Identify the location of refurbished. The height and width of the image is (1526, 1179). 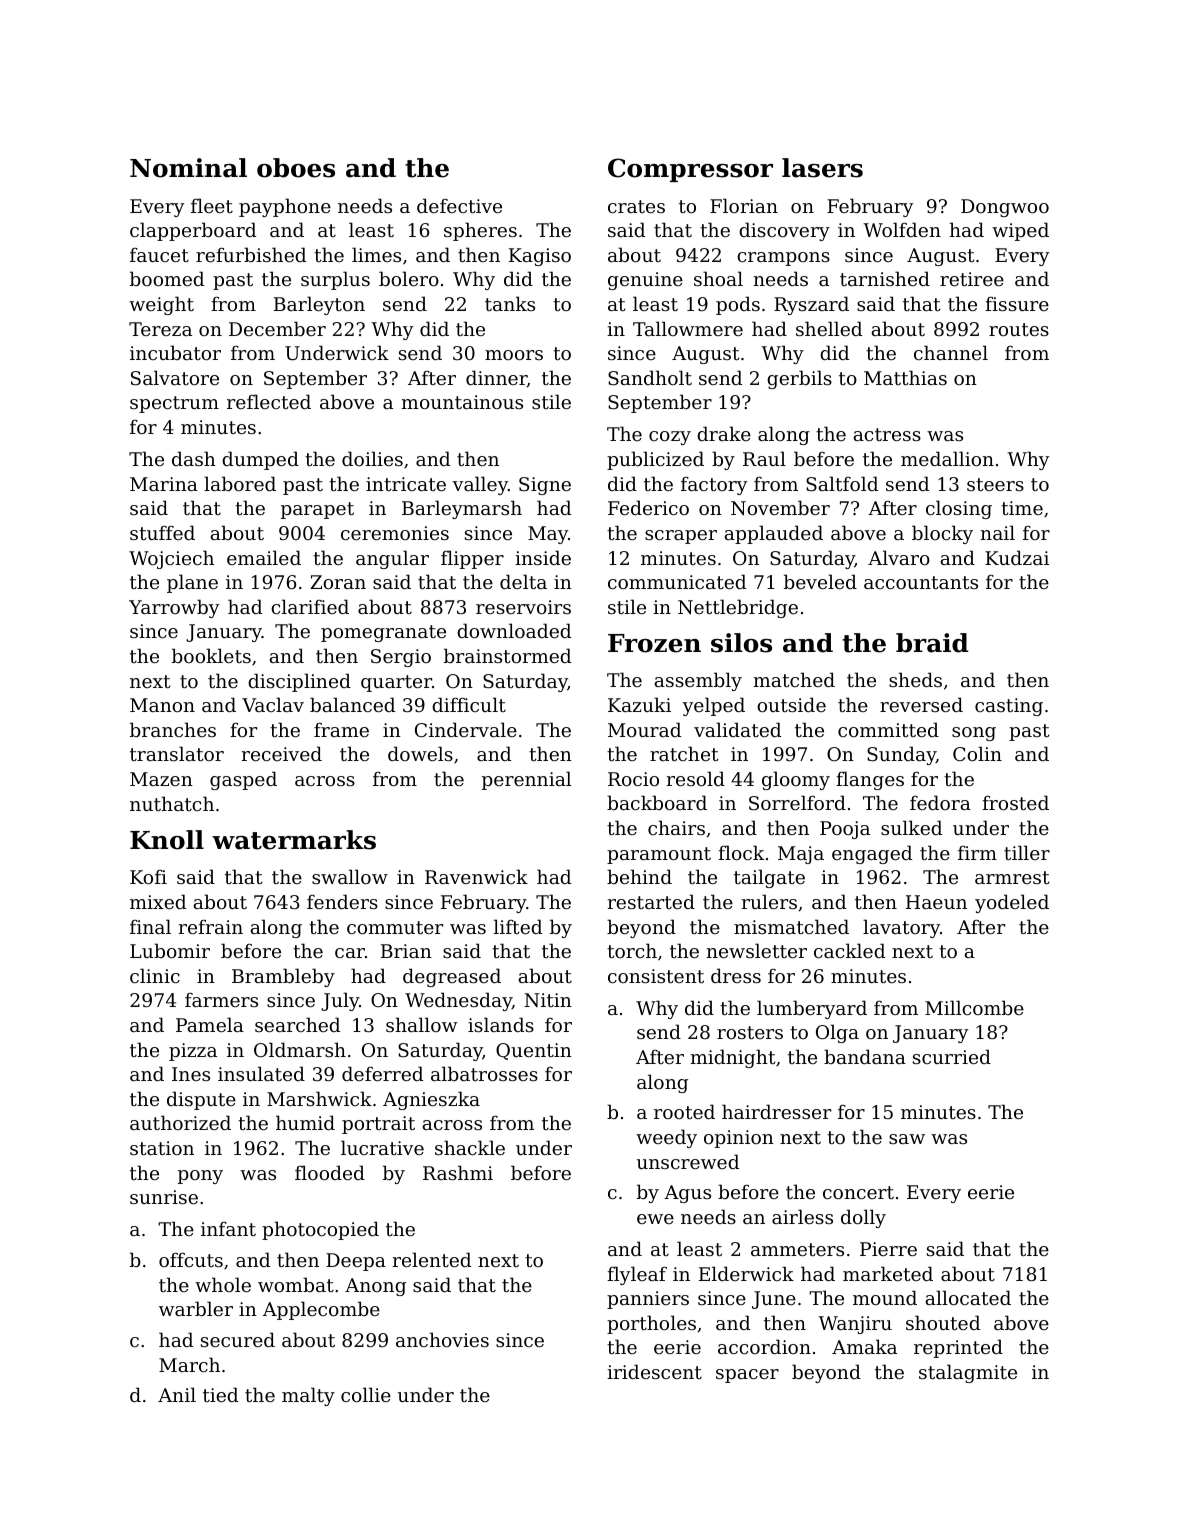
(251, 254).
